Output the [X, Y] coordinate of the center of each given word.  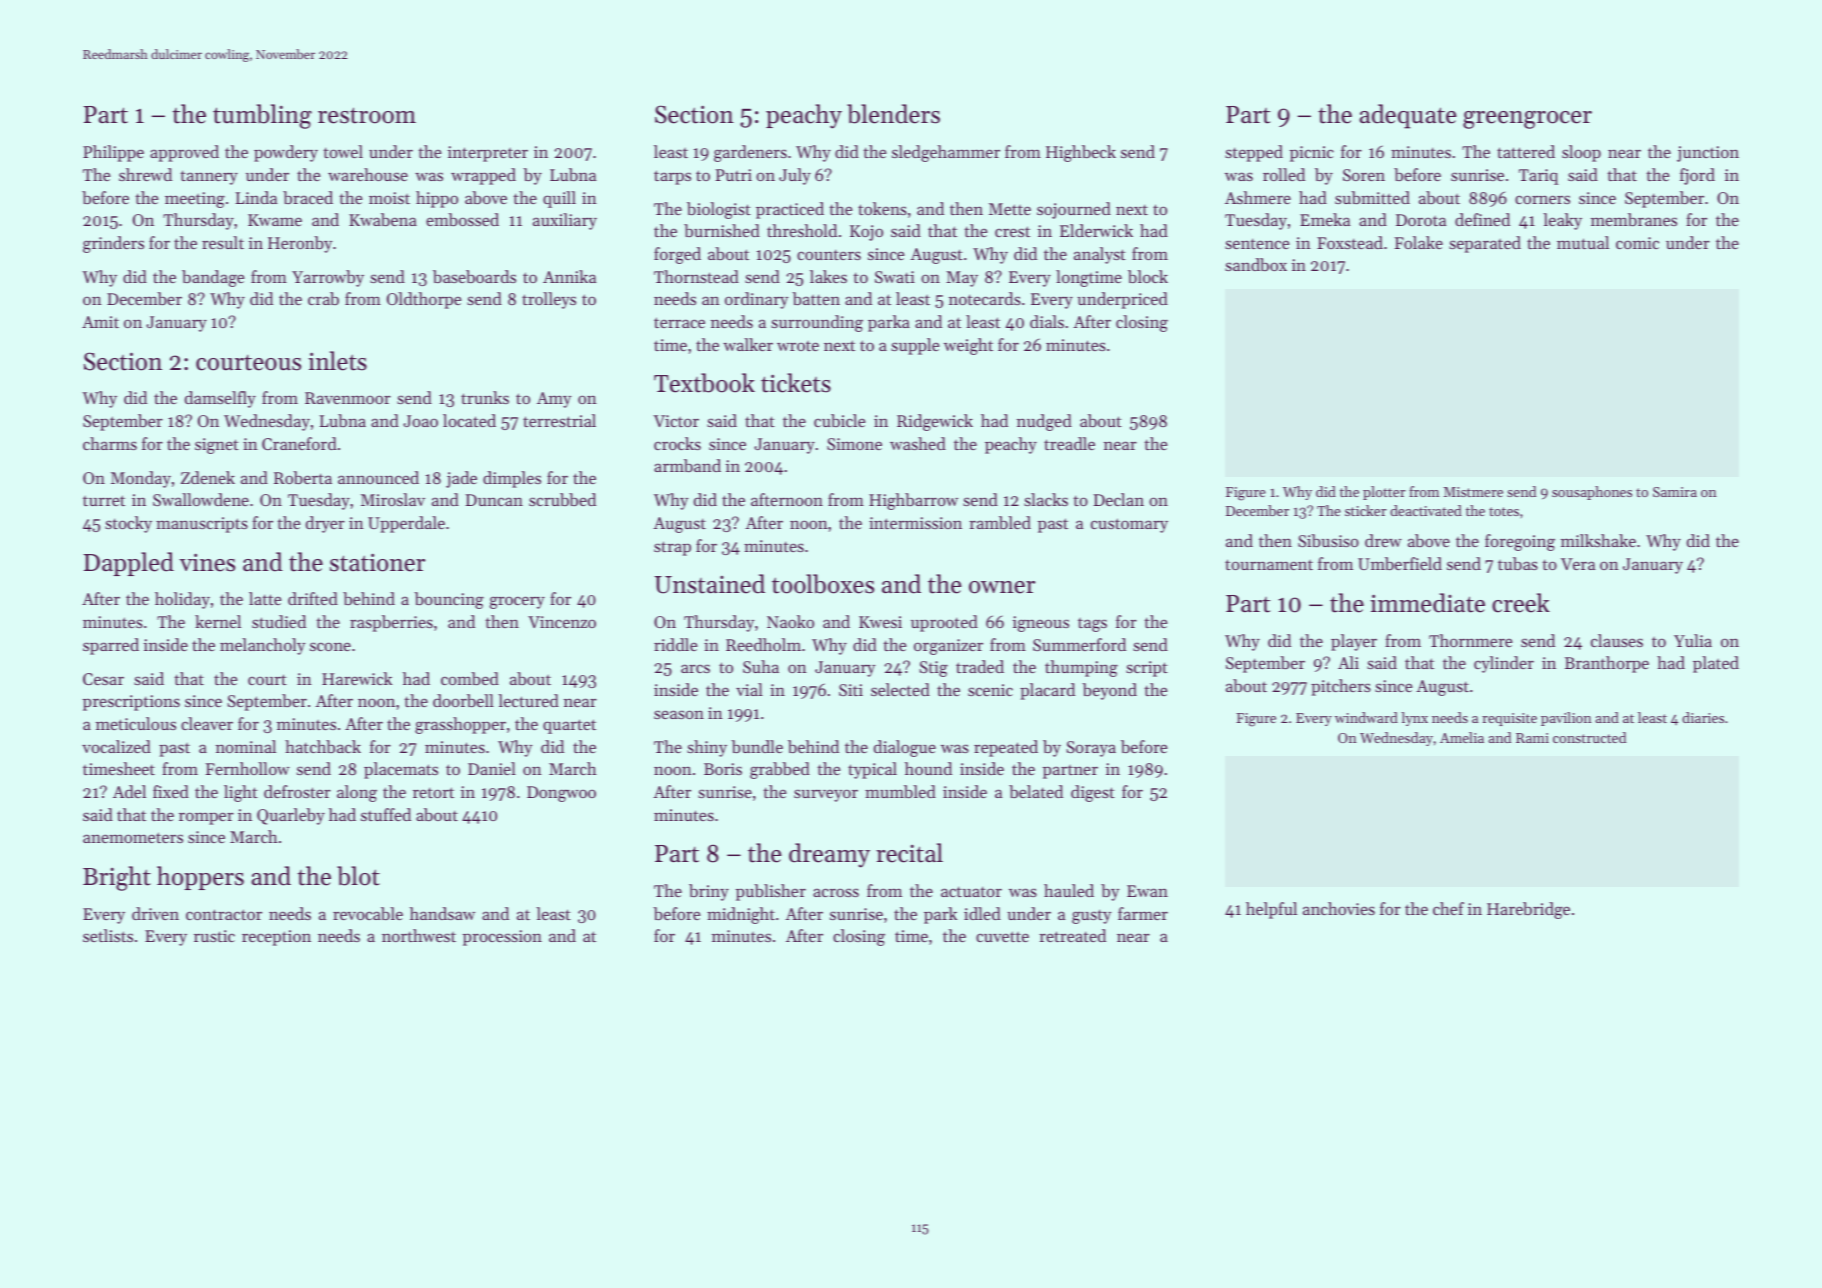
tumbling [262, 116]
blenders [893, 114]
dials [1047, 321]
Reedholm [763, 644]
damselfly [220, 399]
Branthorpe [1607, 664]
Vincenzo [562, 622]
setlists [108, 935]
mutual [1583, 242]
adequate [1408, 116]
